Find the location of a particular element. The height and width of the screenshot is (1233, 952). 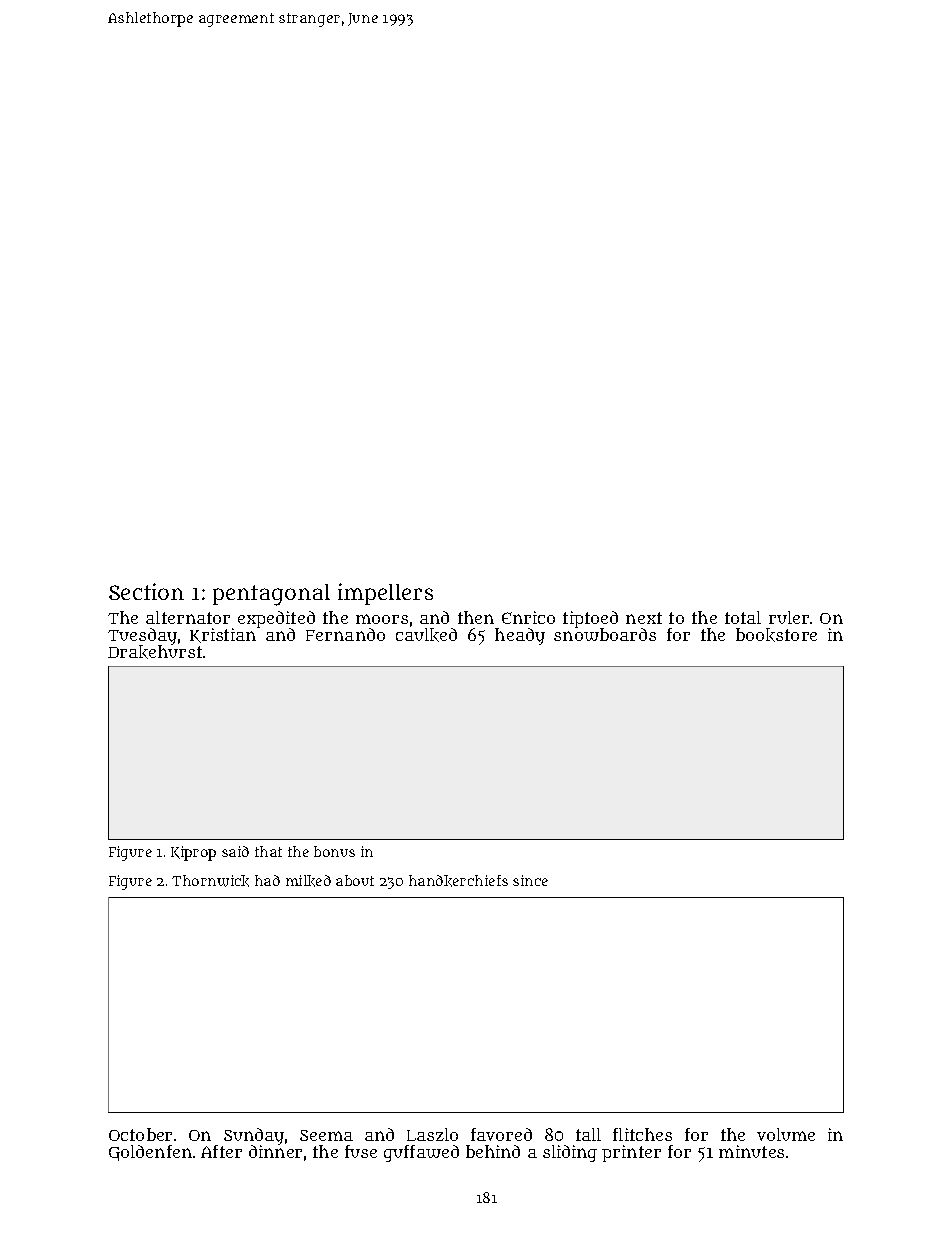

favored is located at coordinates (501, 1134).
